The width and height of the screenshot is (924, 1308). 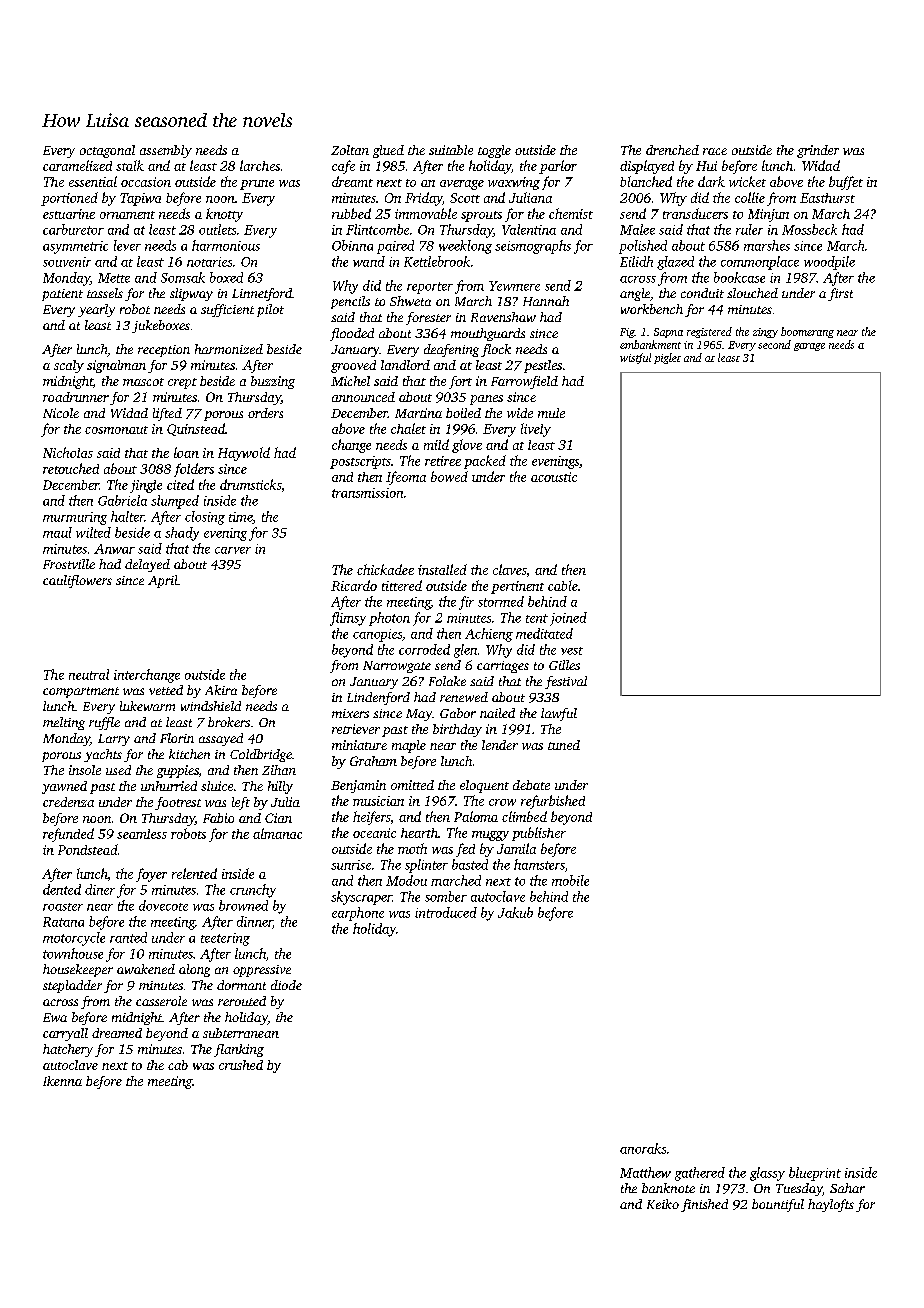 What do you see at coordinates (553, 802) in the screenshot?
I see `refurbished` at bounding box center [553, 802].
